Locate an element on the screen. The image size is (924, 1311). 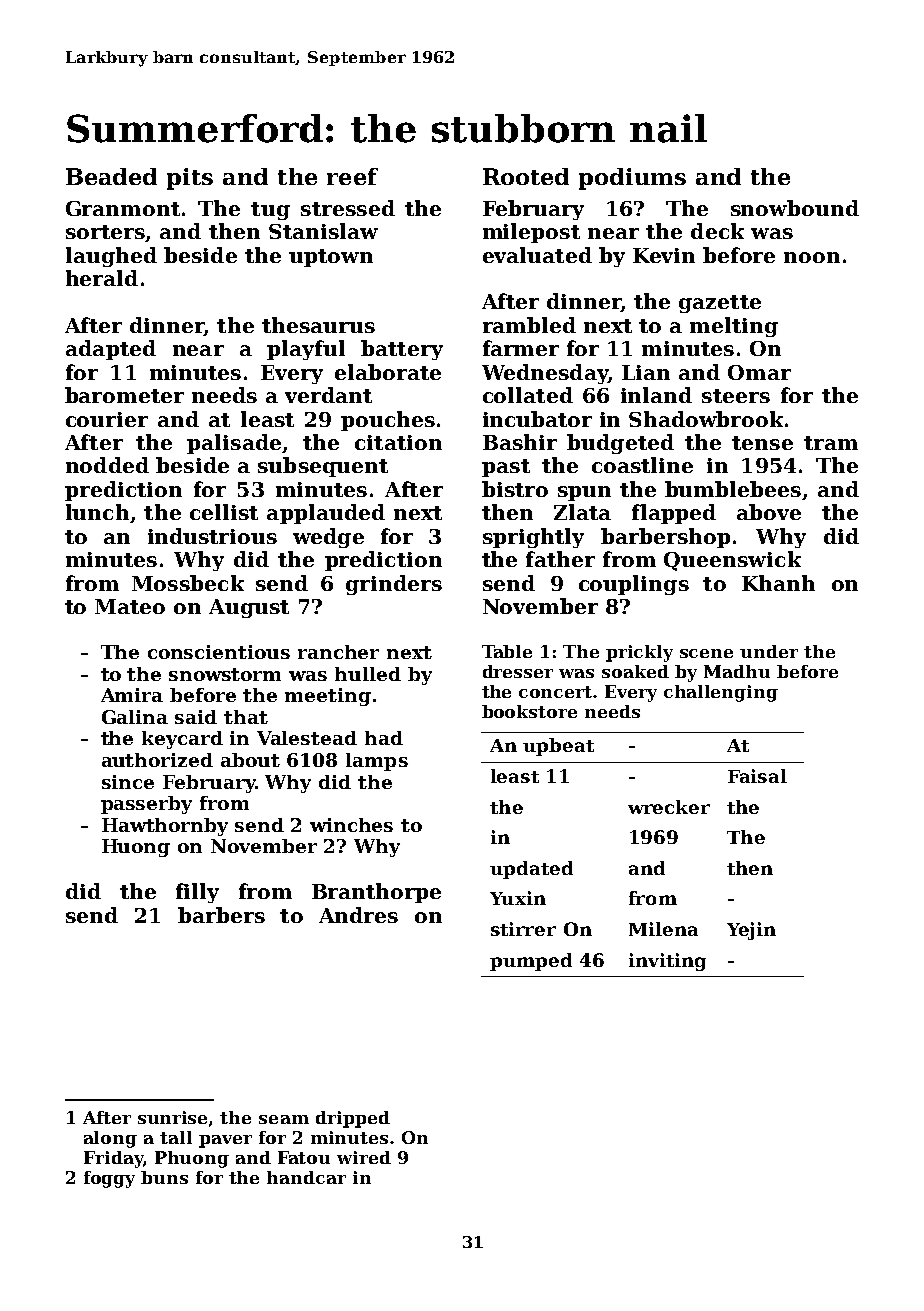
under is located at coordinates (769, 651).
